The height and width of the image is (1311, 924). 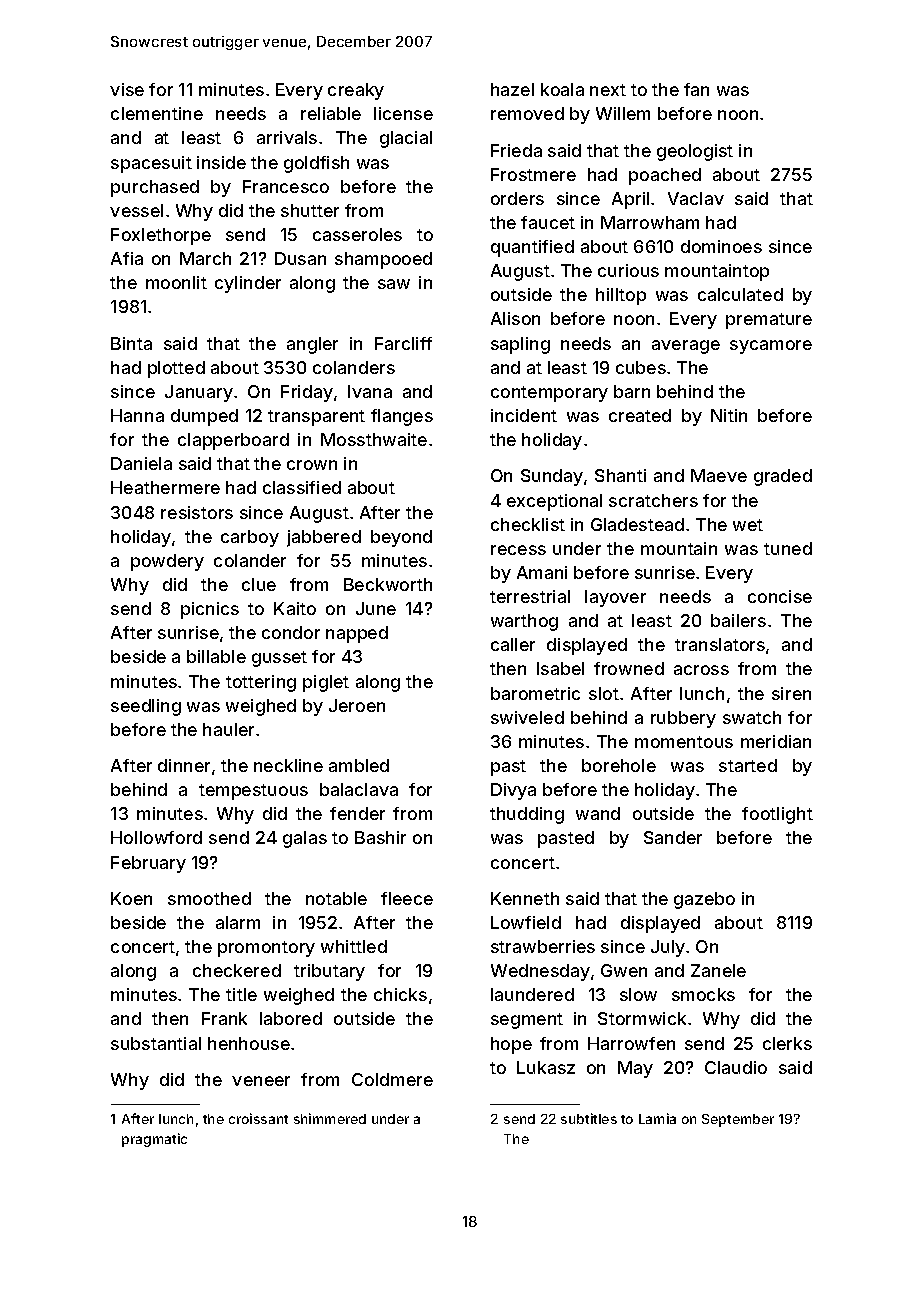 What do you see at coordinates (331, 113) in the image?
I see `reliable` at bounding box center [331, 113].
